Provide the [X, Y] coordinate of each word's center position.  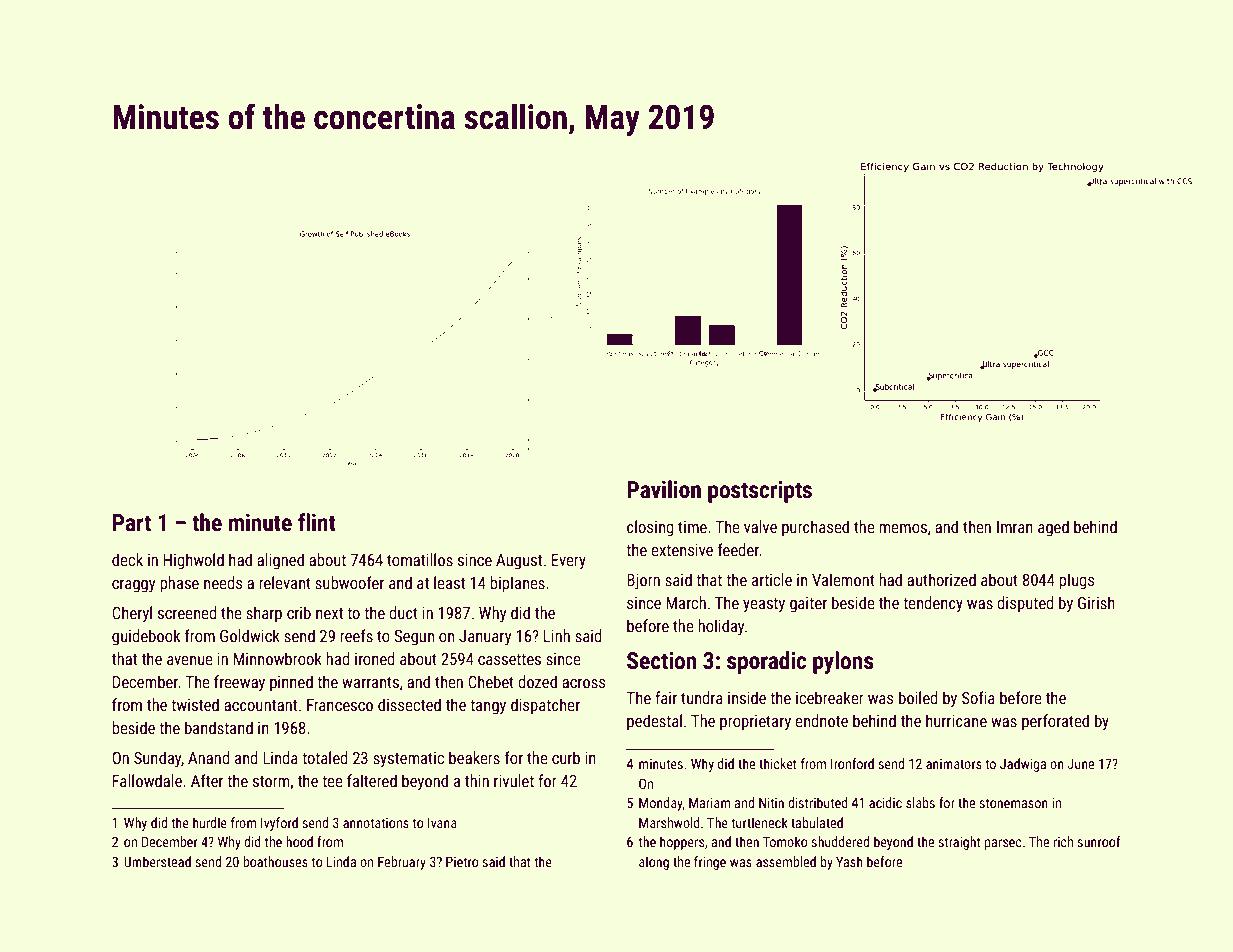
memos [903, 528]
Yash [849, 861]
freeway [239, 683]
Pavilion [664, 489]
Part [132, 523]
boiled [918, 697]
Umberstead [157, 861]
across [583, 683]
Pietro [462, 861]
